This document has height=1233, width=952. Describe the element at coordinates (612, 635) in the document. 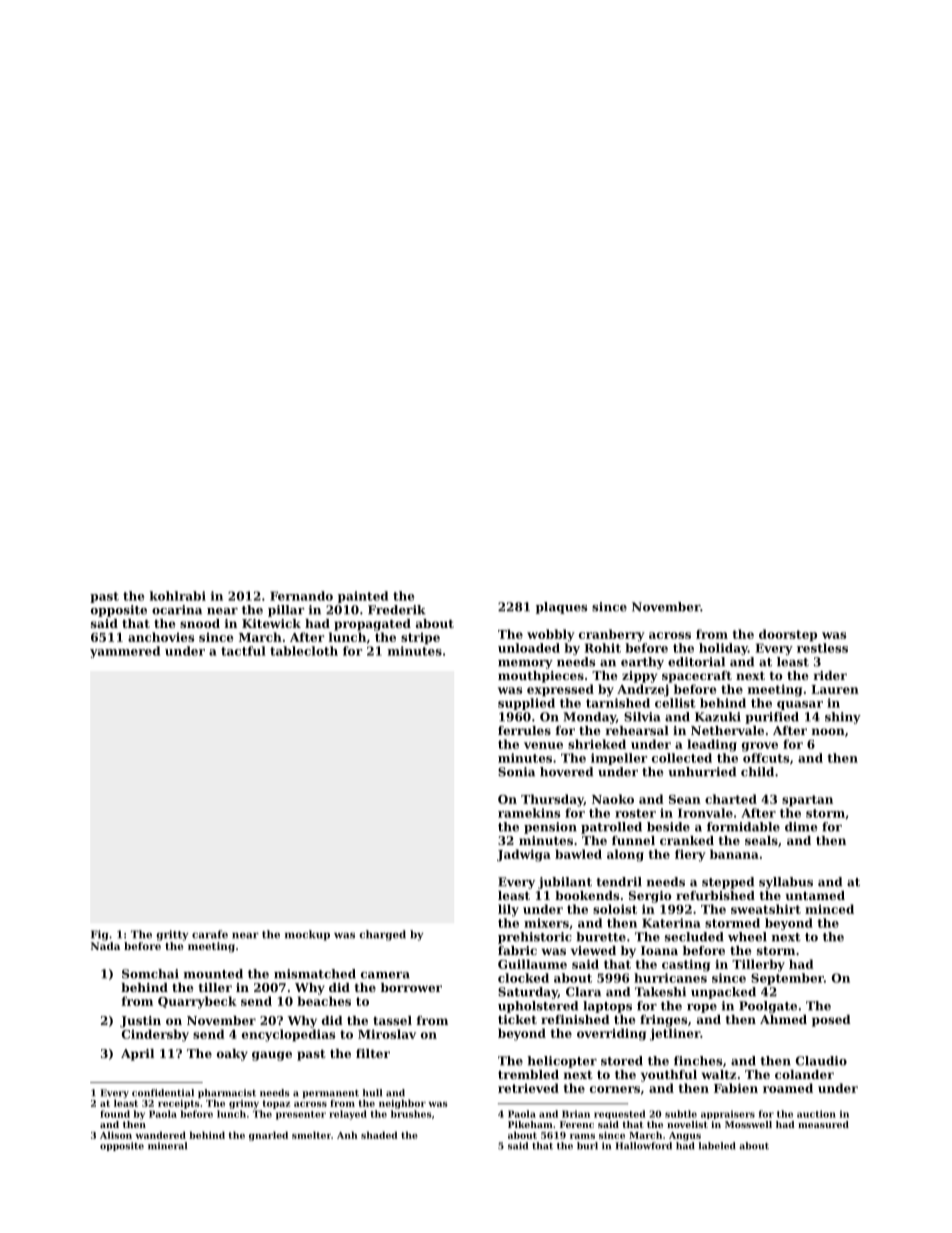

I see `cranberry` at that location.
